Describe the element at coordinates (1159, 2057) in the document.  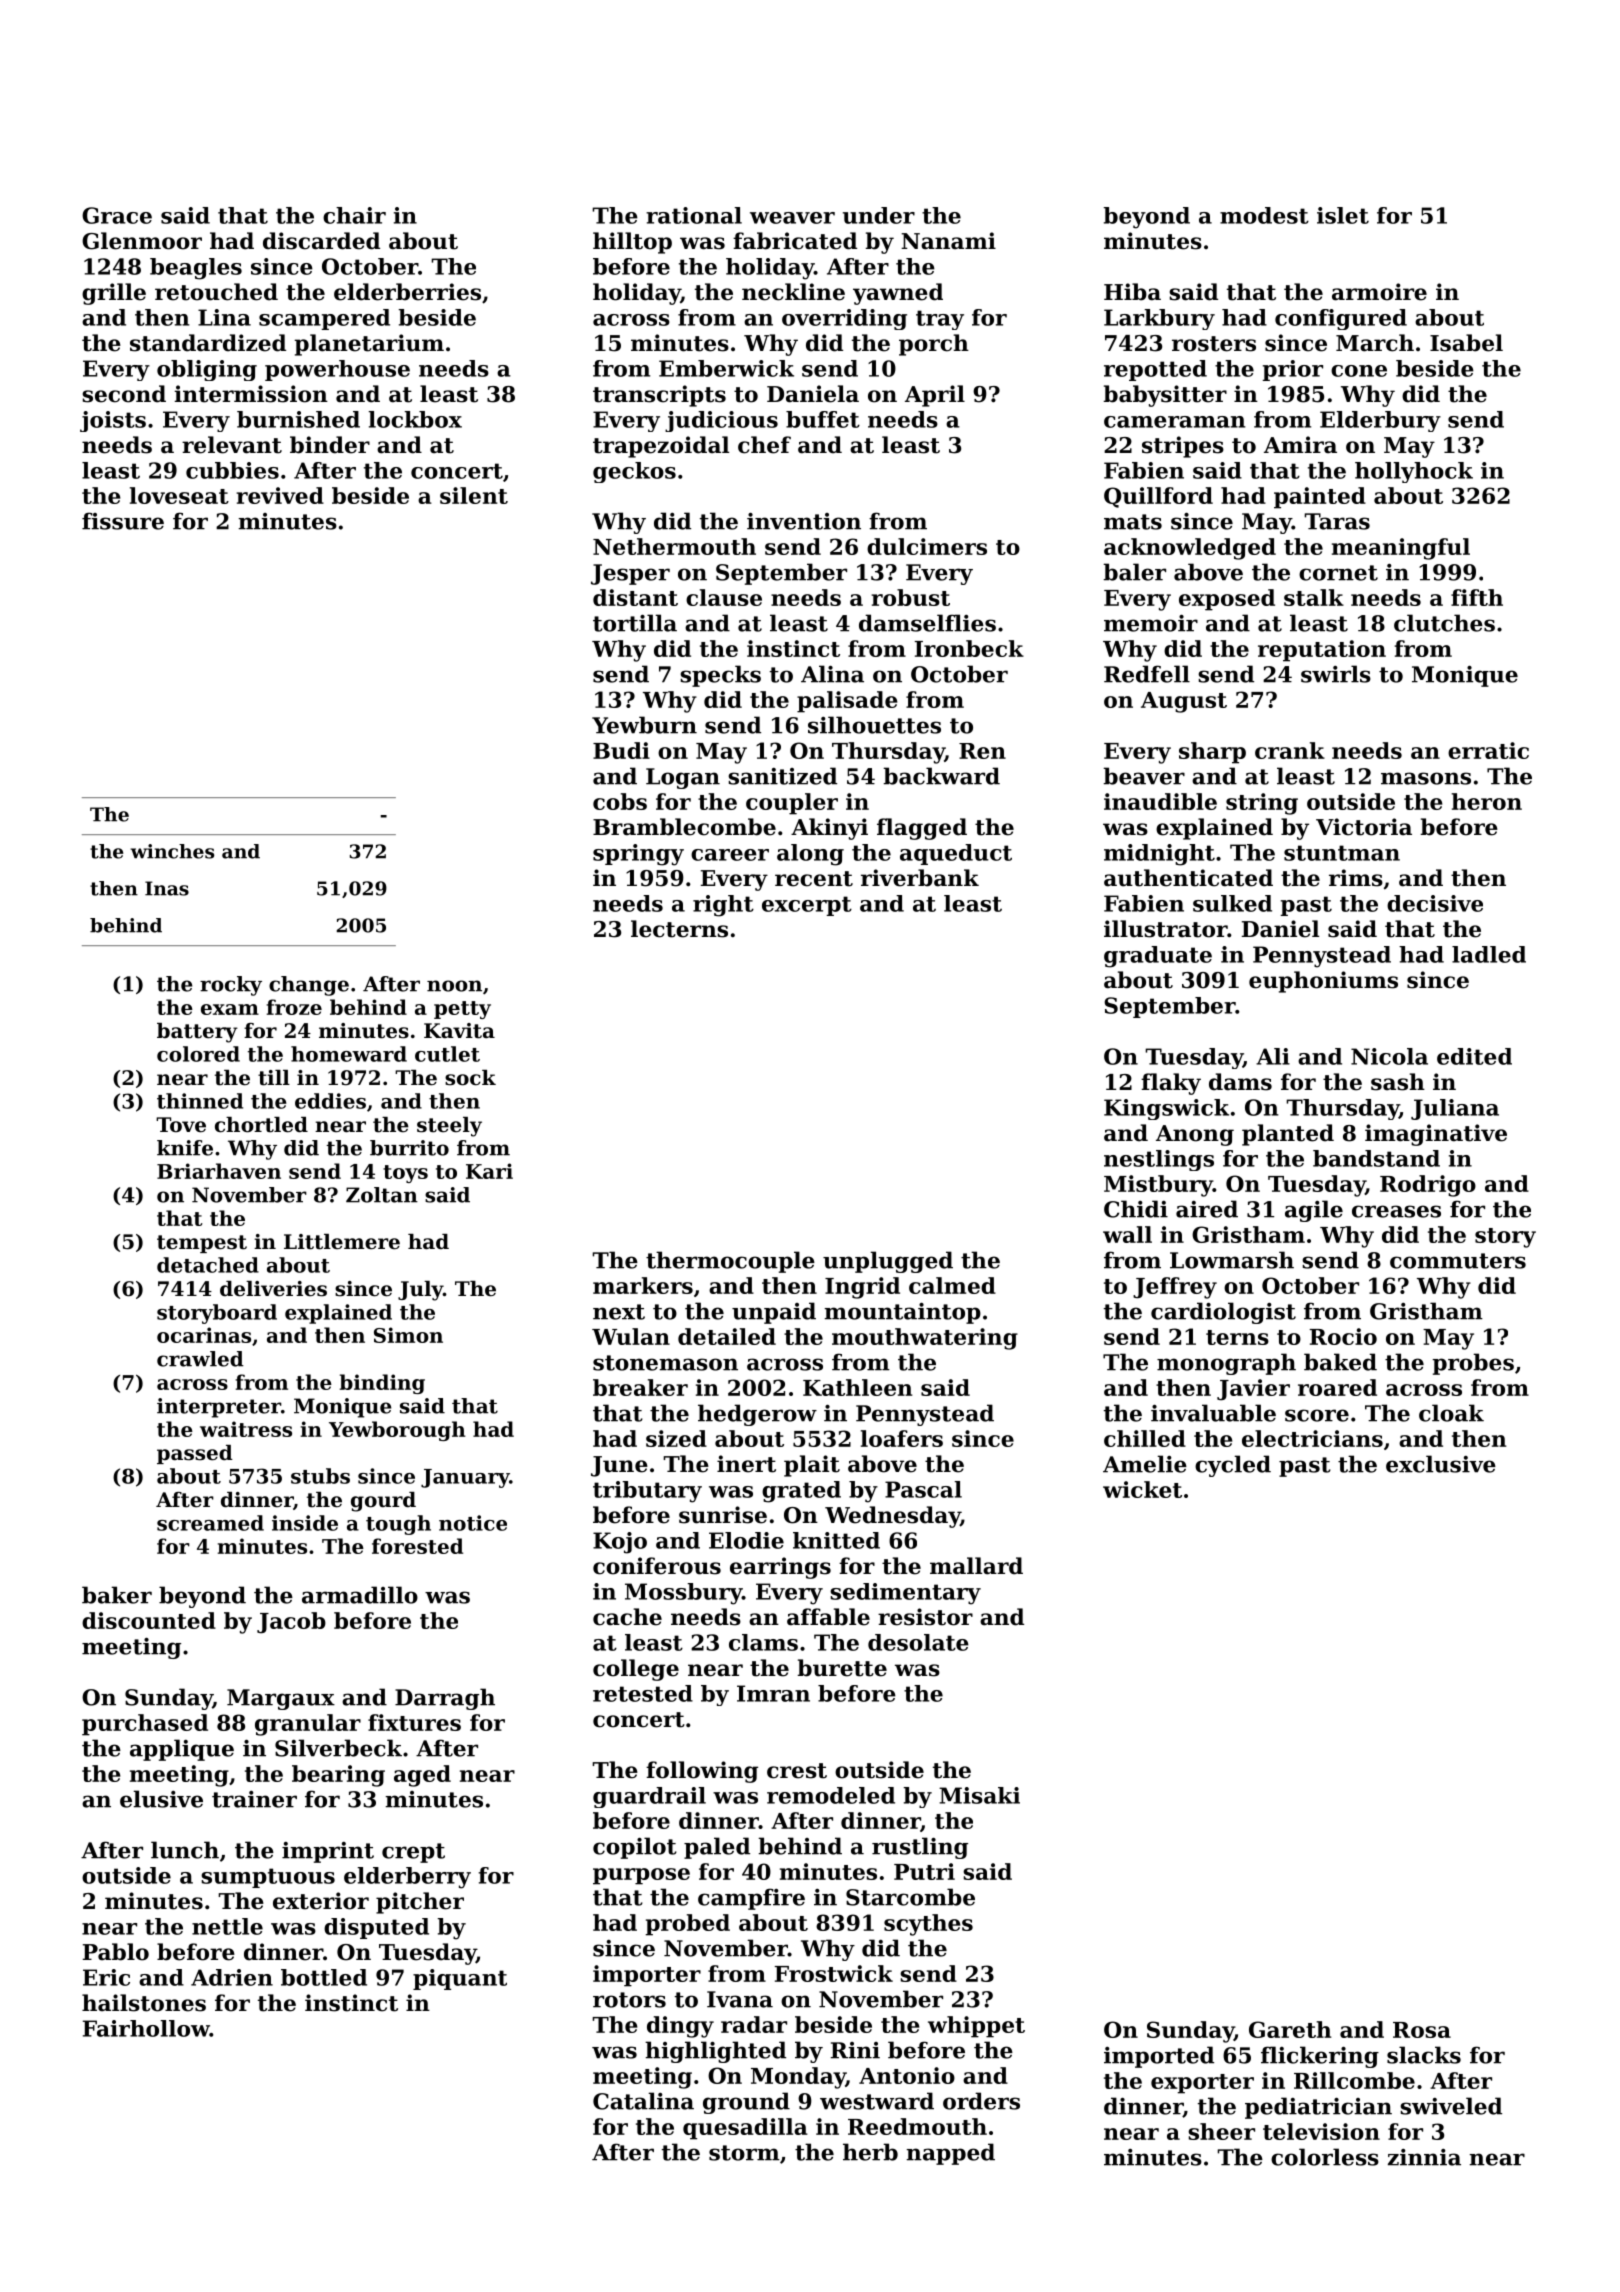
I see `imported` at that location.
